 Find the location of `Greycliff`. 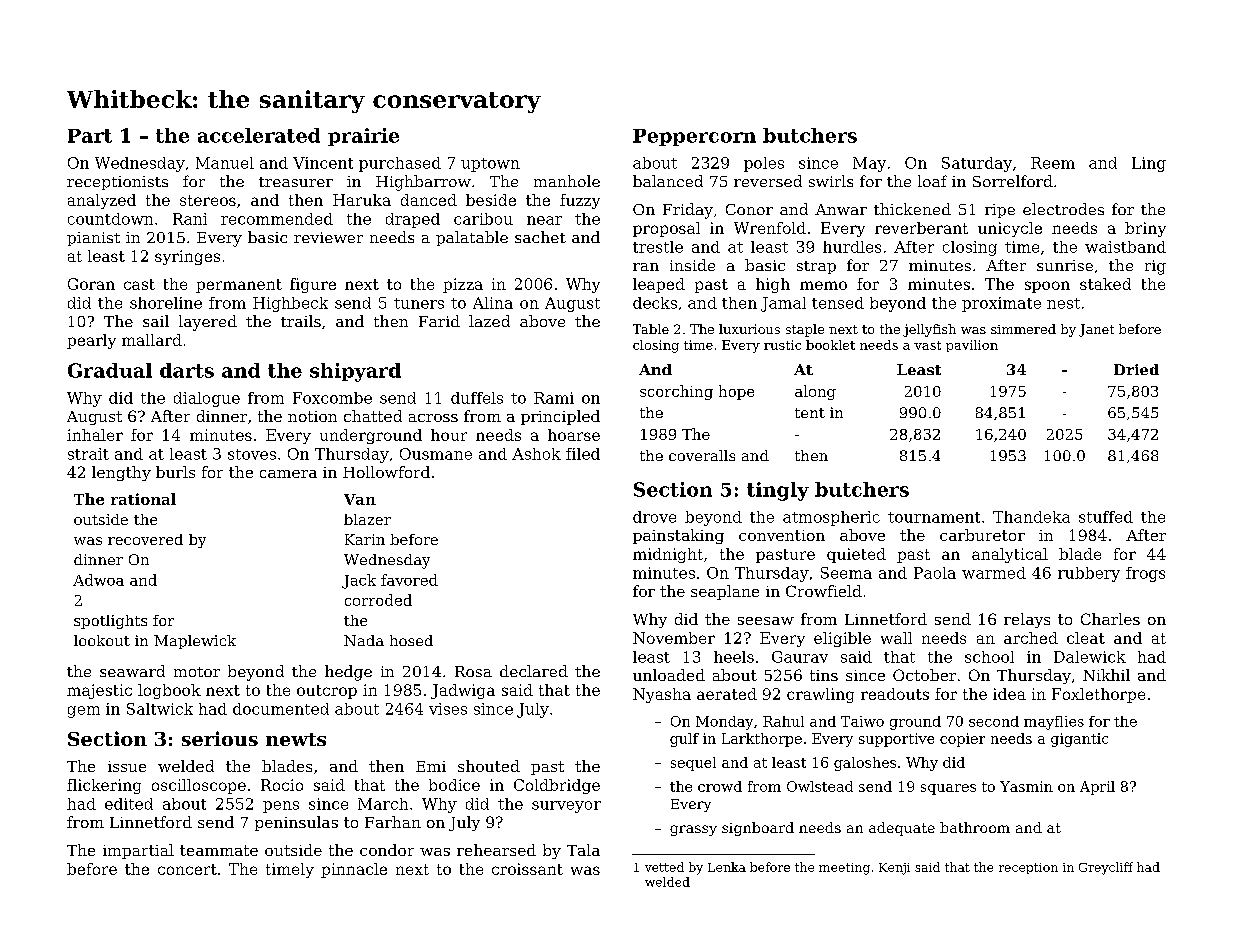

Greycliff is located at coordinates (1106, 868).
